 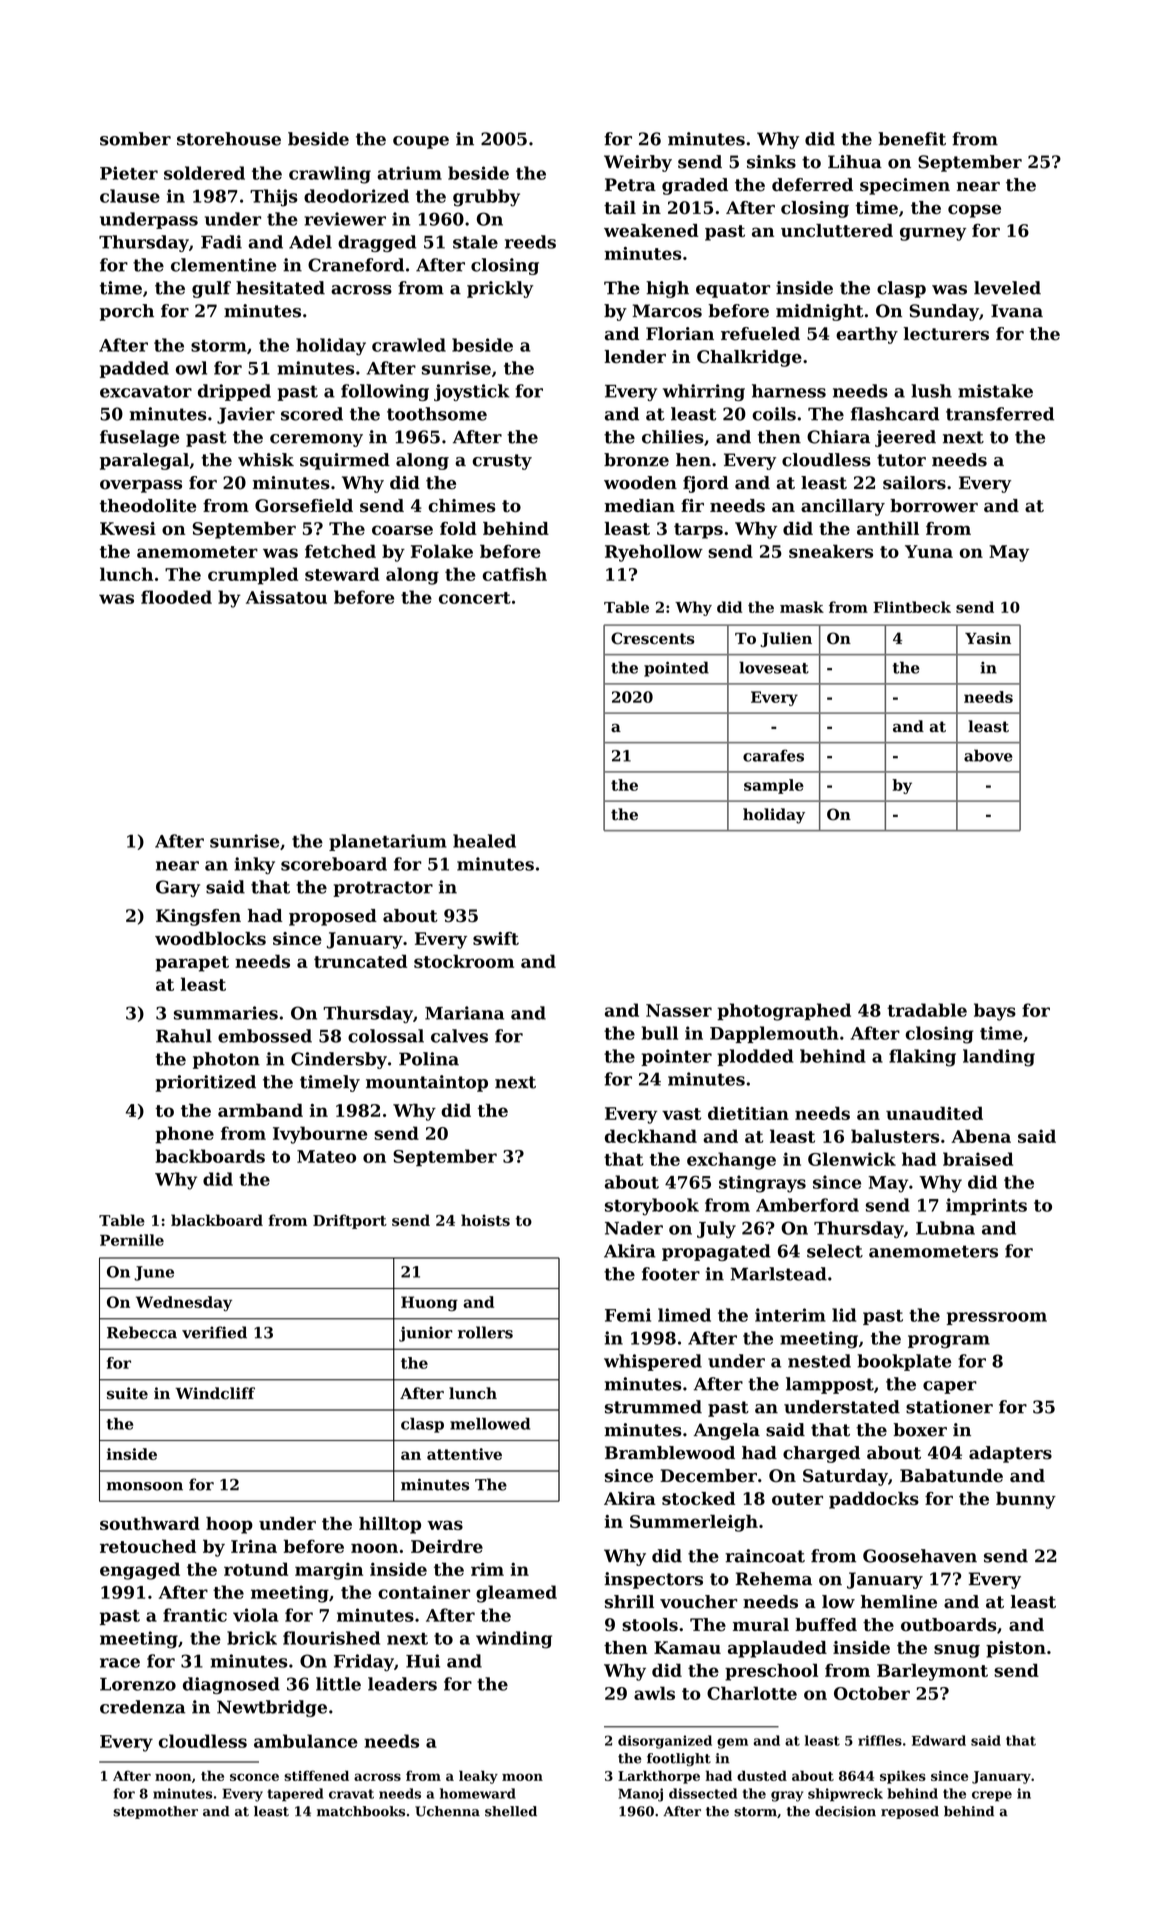 What do you see at coordinates (638, 163) in the screenshot?
I see `Weirby` at bounding box center [638, 163].
